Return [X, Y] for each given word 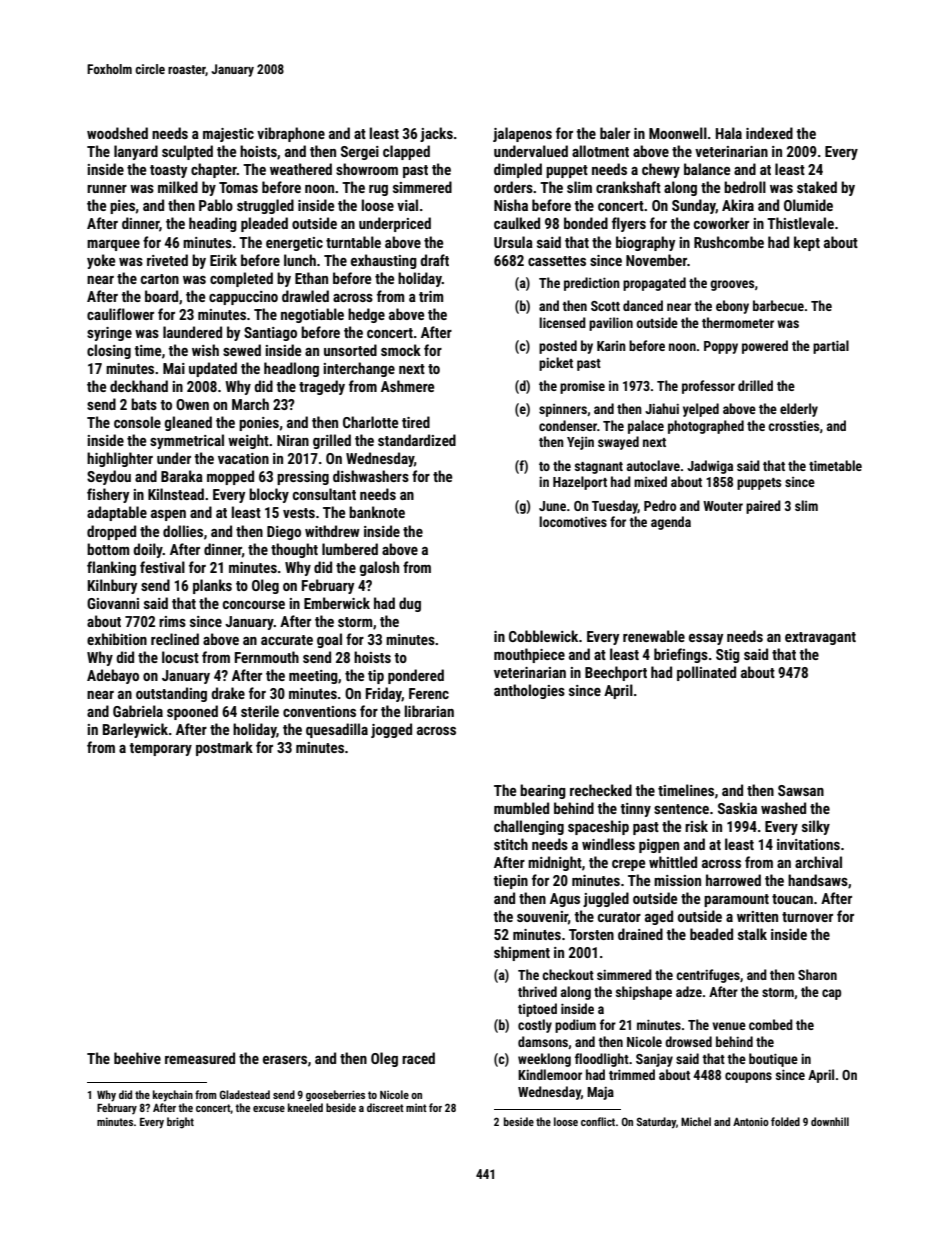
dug [410, 604]
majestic [228, 135]
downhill [830, 1121]
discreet [385, 1107]
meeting [313, 677]
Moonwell [678, 133]
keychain [173, 1096]
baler [615, 133]
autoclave [653, 465]
